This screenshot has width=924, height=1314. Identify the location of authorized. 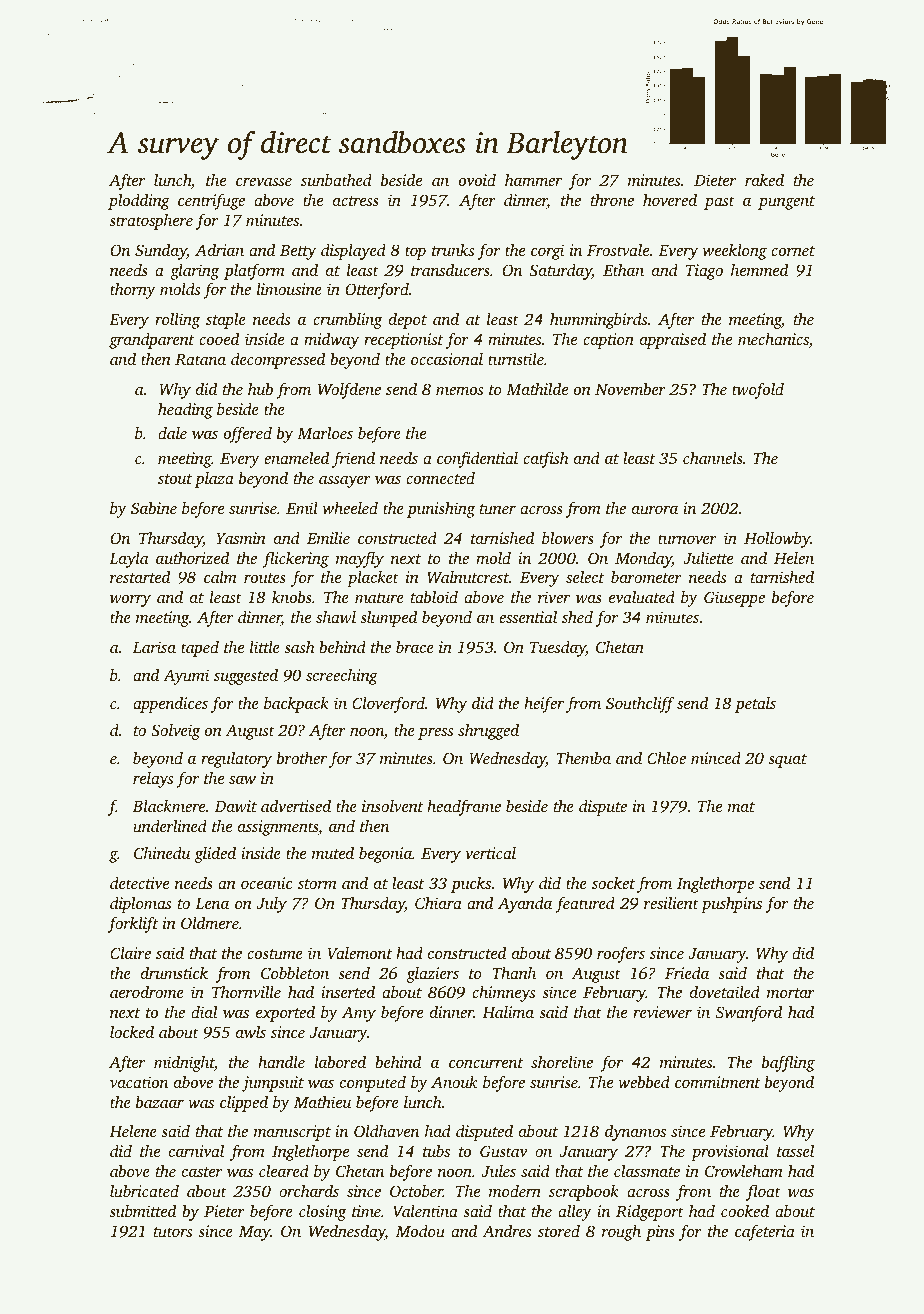
(192, 557).
